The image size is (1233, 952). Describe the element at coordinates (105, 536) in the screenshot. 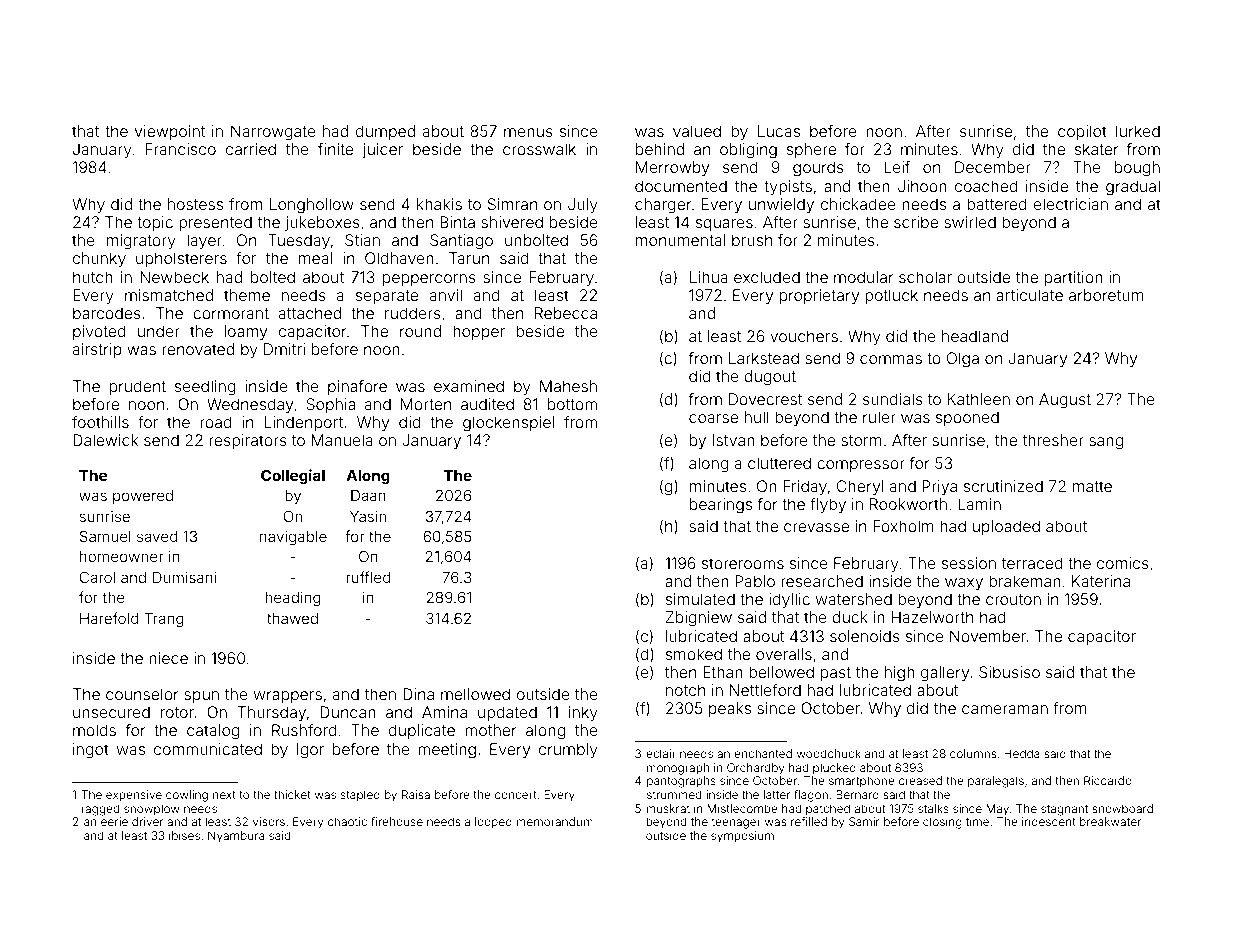

I see `Samuel` at that location.
